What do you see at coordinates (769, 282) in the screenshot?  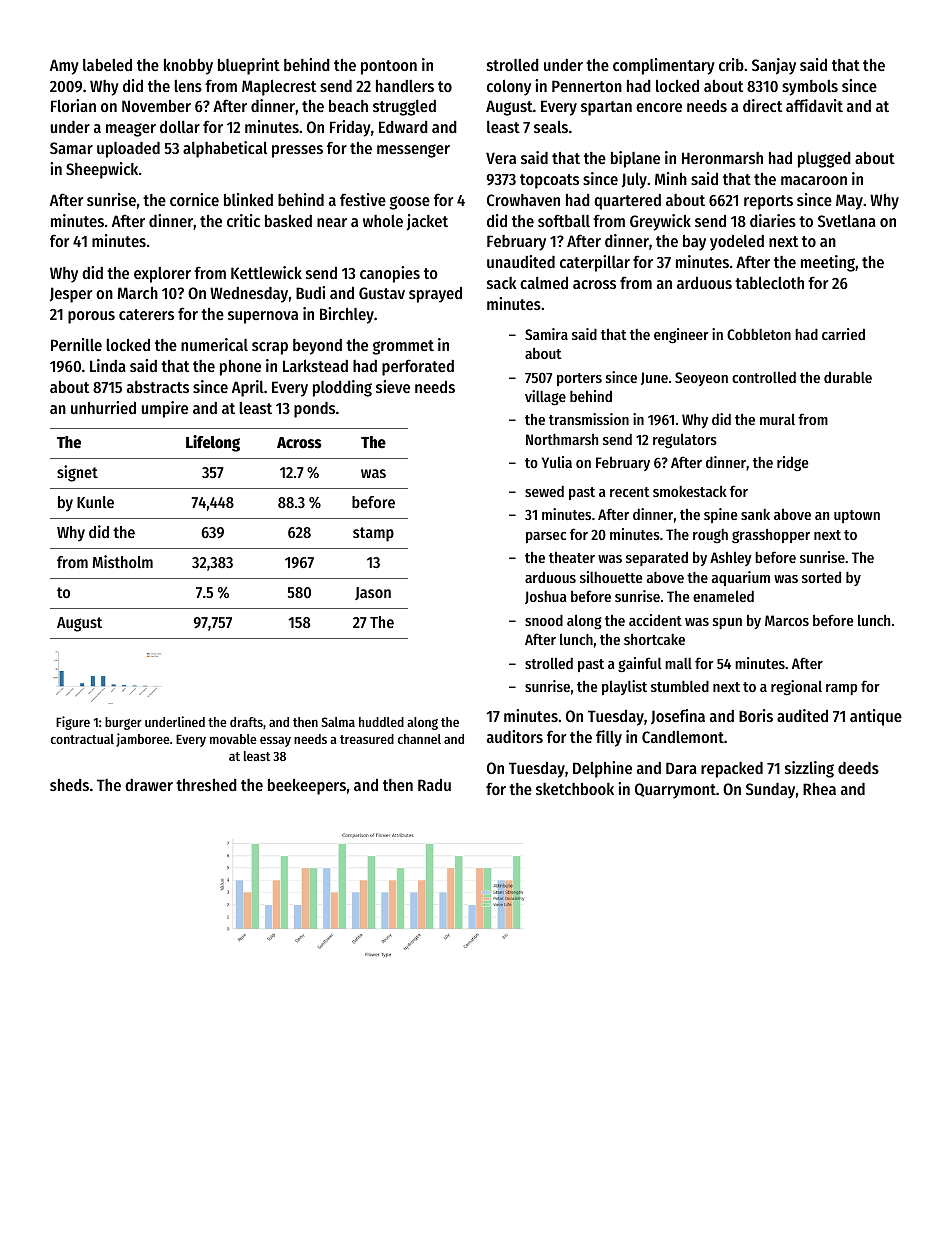 I see `tablecloth` at bounding box center [769, 282].
